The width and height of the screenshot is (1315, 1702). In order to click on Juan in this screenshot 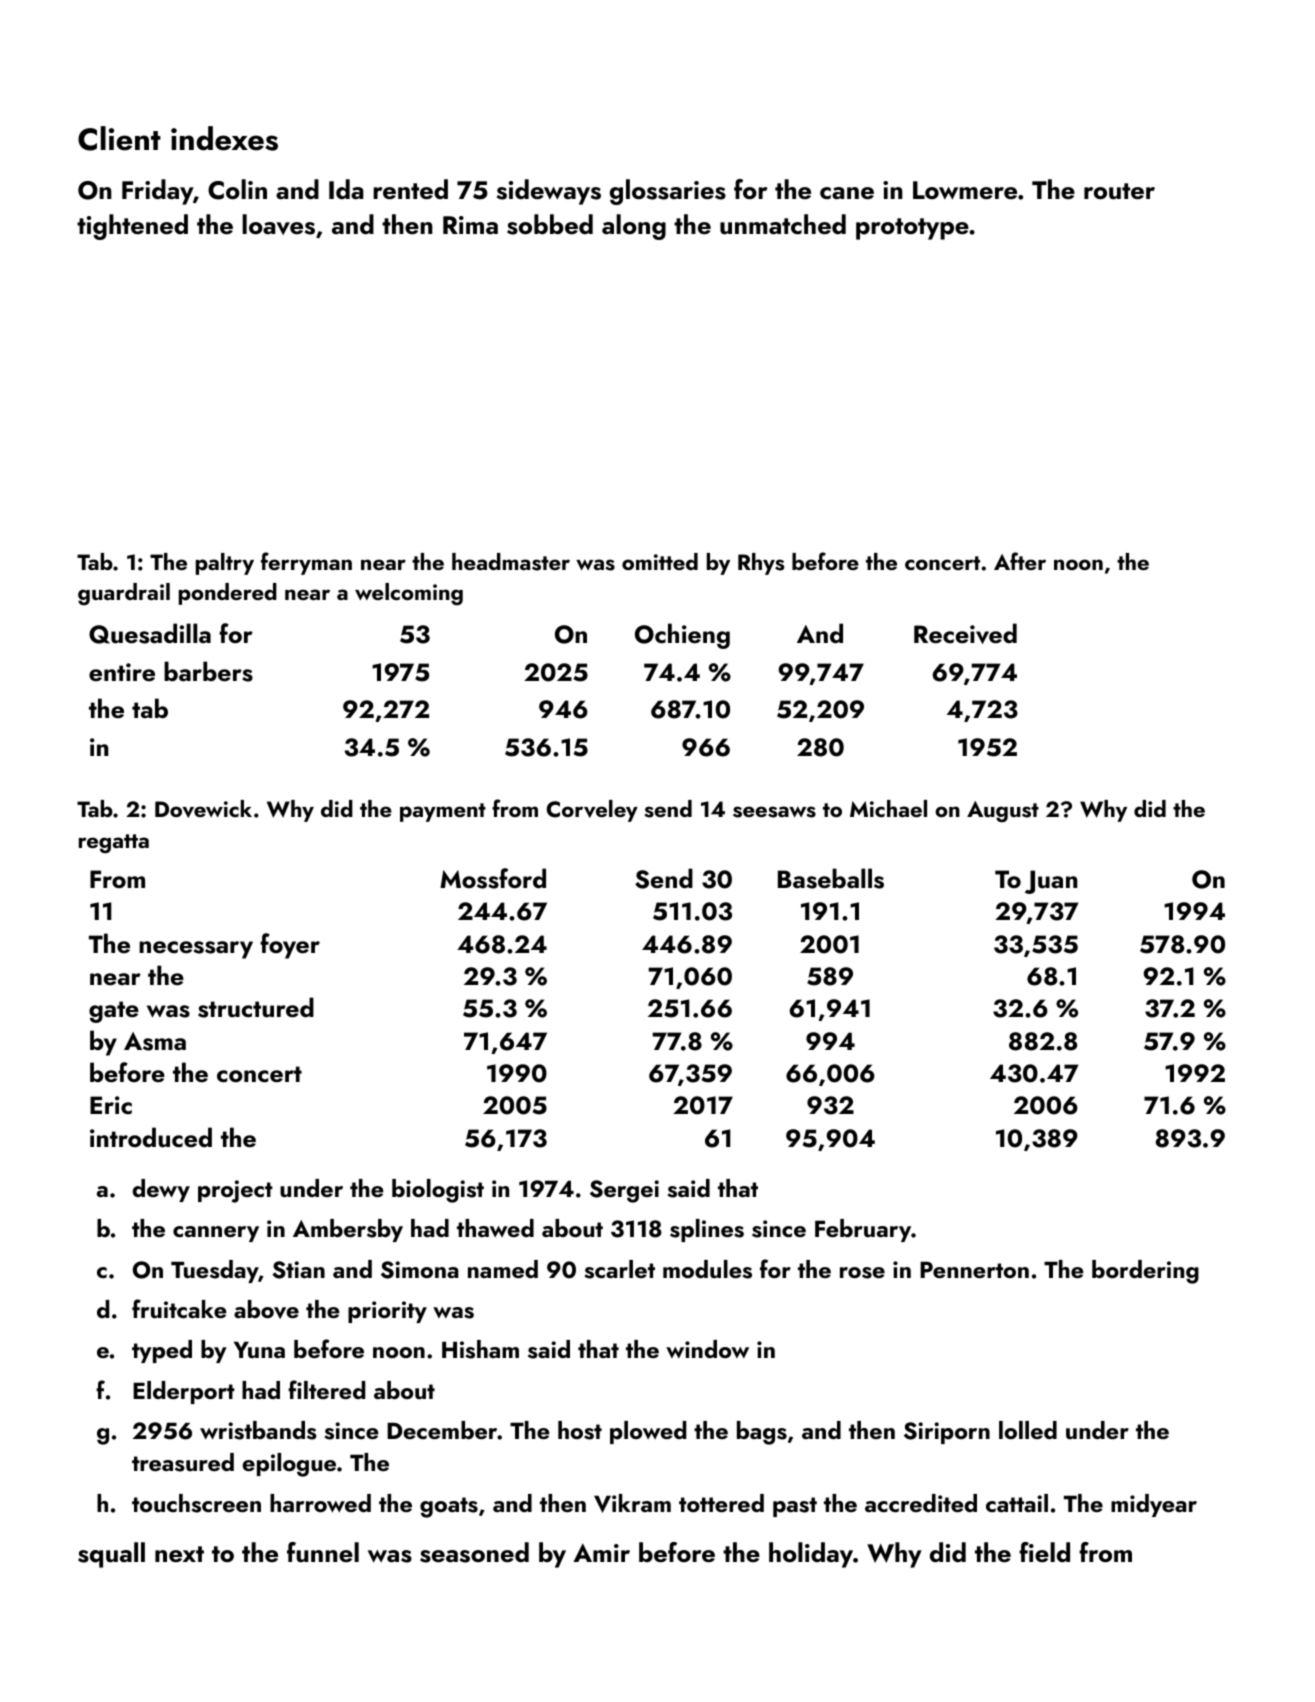, I will do `click(1051, 882)`.
